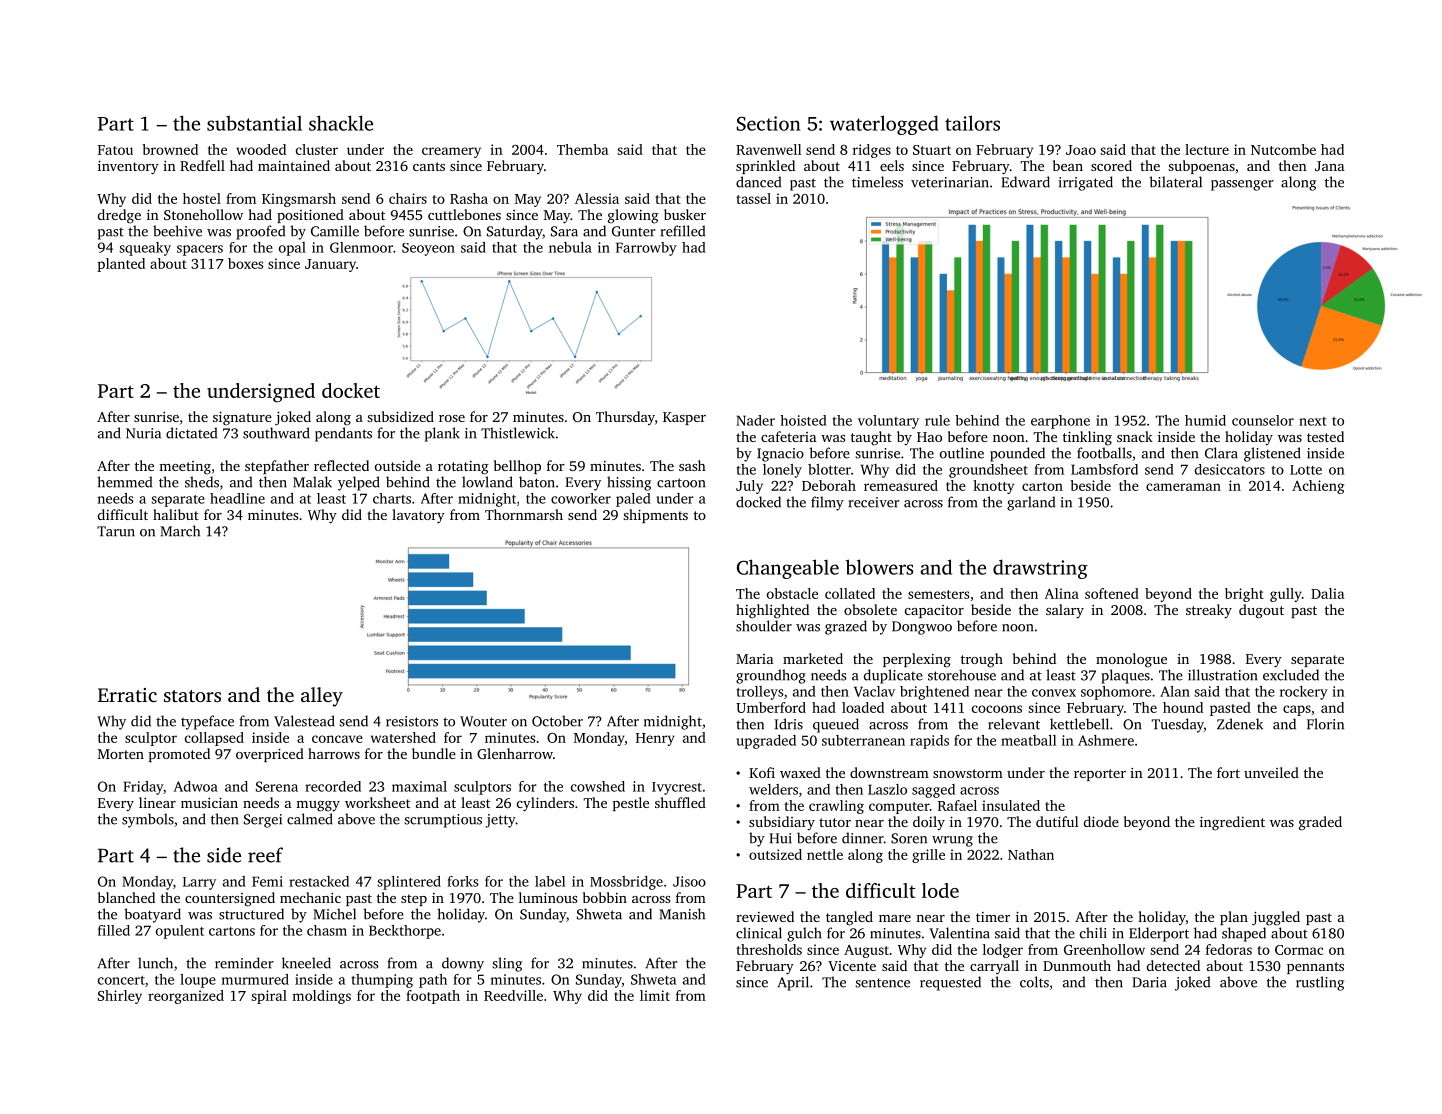 The image size is (1442, 1114). What do you see at coordinates (1031, 503) in the image?
I see `garland` at bounding box center [1031, 503].
